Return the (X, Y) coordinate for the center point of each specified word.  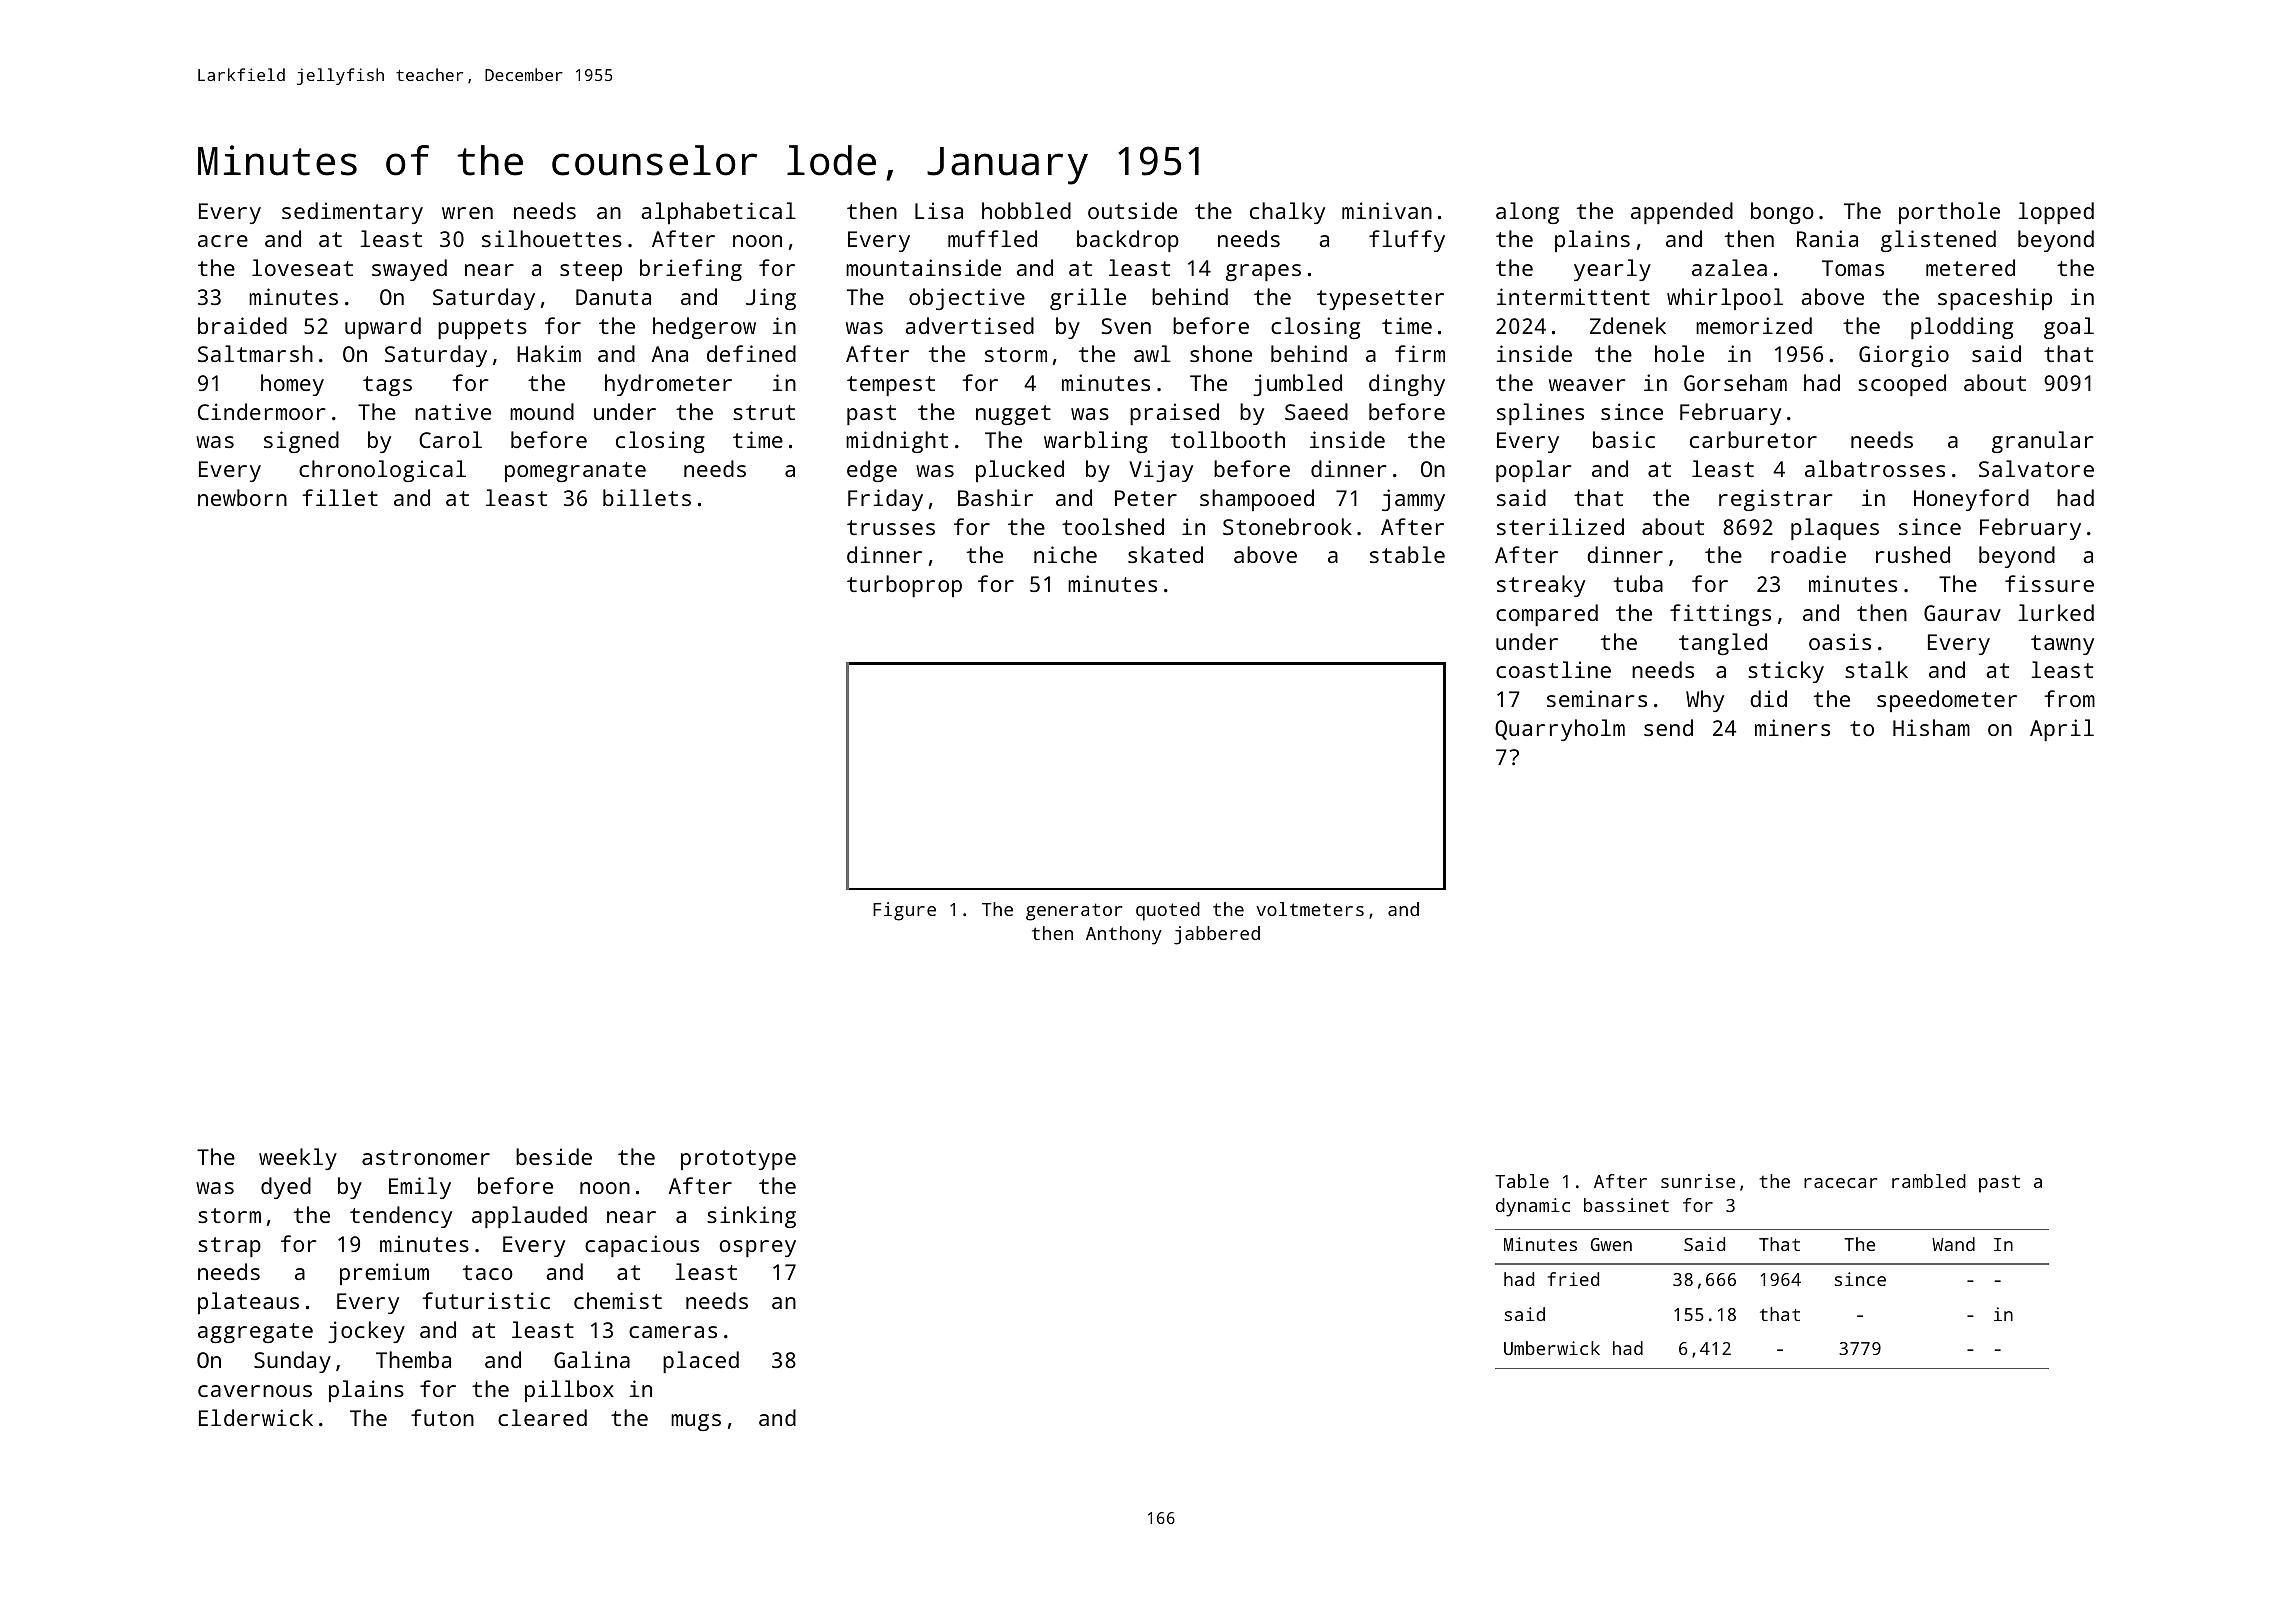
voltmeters (1310, 909)
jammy (1413, 500)
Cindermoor (261, 411)
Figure (904, 911)
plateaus (248, 1303)
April (2062, 730)
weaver (1587, 385)
